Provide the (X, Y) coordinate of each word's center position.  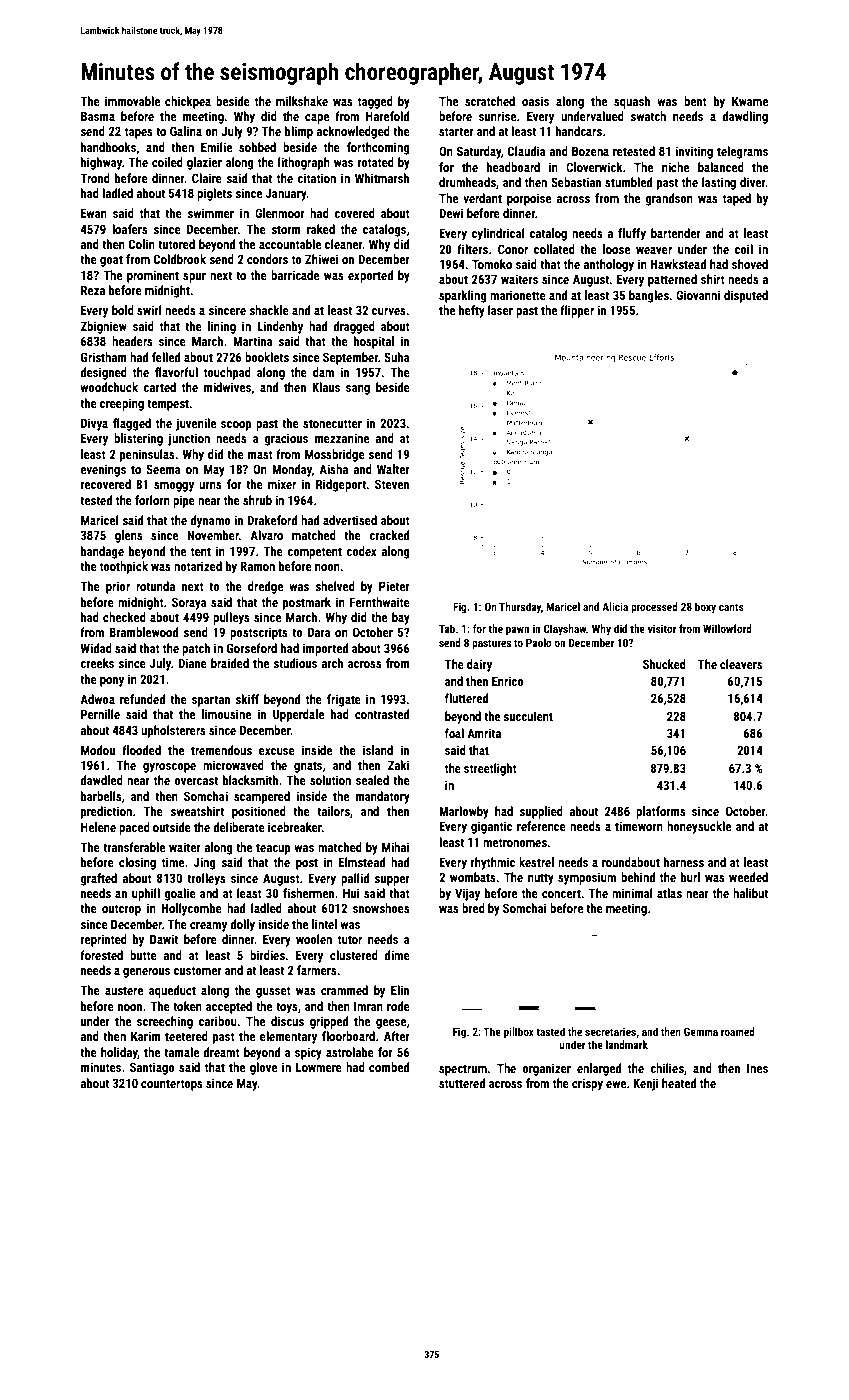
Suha (397, 357)
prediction (106, 812)
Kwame (750, 101)
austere (124, 990)
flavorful (176, 372)
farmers (317, 970)
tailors (333, 811)
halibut (750, 893)
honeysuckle (699, 827)
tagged (375, 102)
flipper (577, 311)
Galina (186, 131)
